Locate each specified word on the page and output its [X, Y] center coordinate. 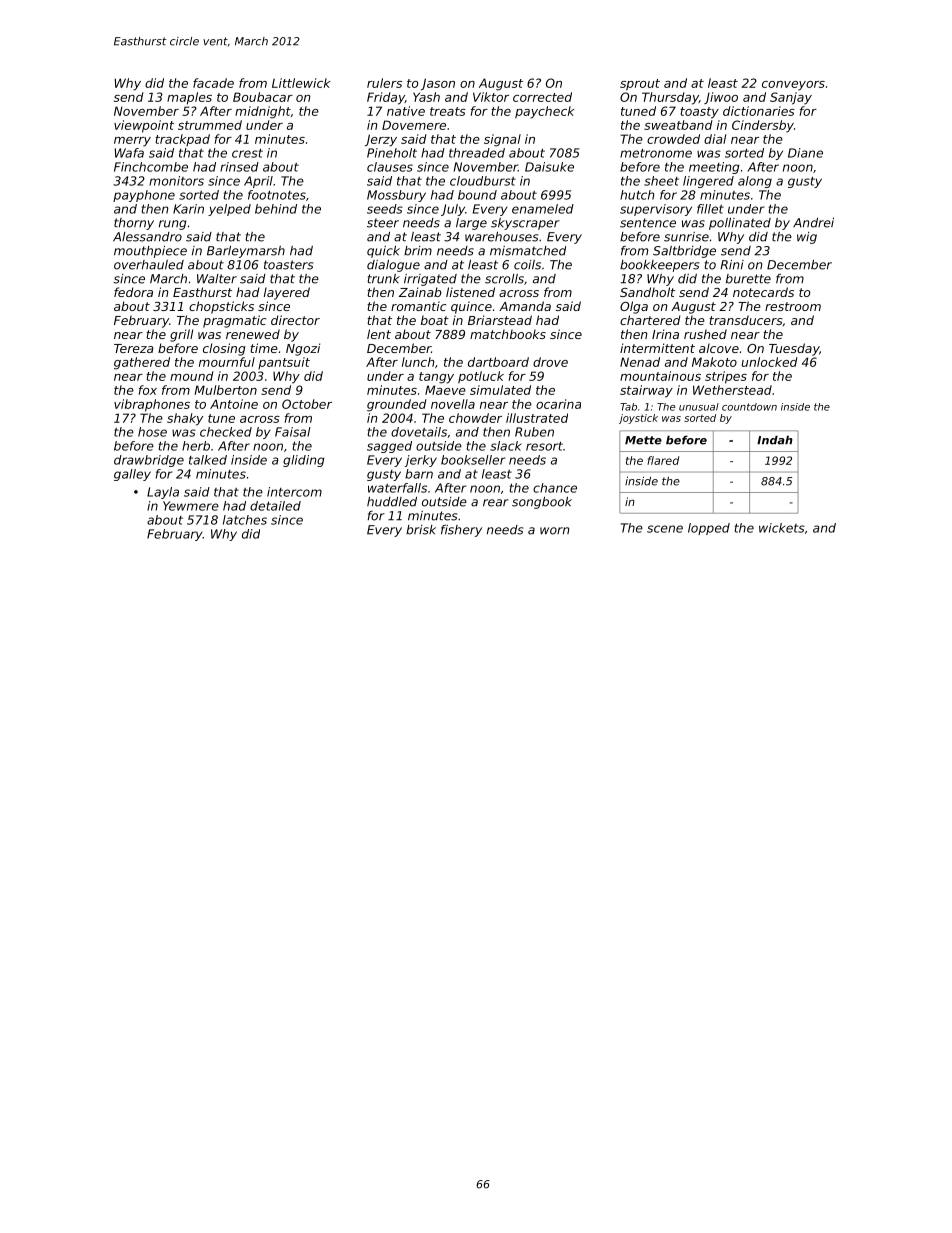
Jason [438, 84]
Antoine [234, 404]
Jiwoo [721, 98]
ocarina [558, 404]
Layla [163, 493]
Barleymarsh [246, 252]
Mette [643, 440]
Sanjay [791, 98]
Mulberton [225, 390]
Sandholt [647, 292]
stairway [646, 391]
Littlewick [301, 83]
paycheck [544, 112]
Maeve [445, 390]
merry [132, 142]
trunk [383, 279]
